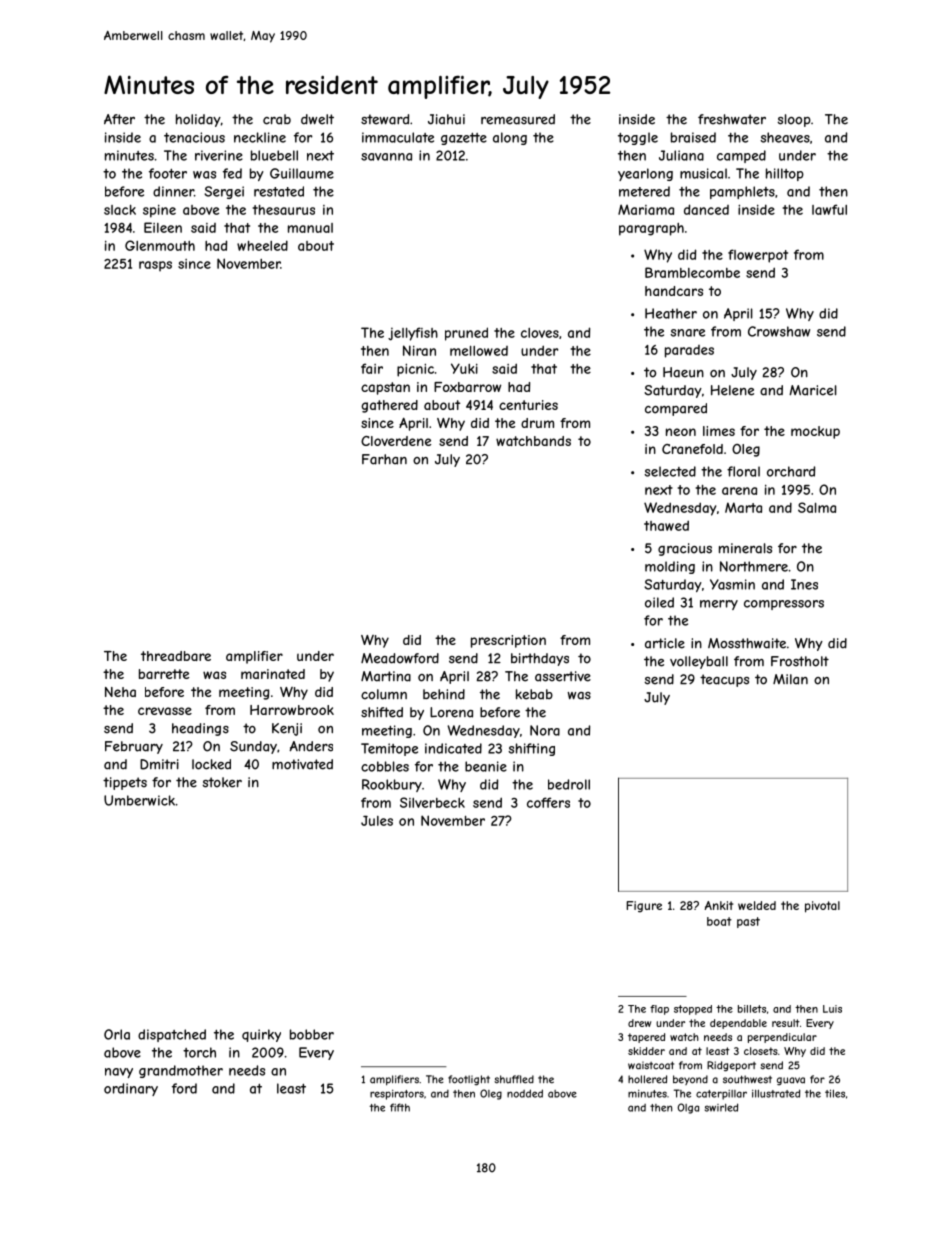 Image resolution: width=952 pixels, height=1233 pixels. What do you see at coordinates (400, 1107) in the screenshot?
I see `fifth` at bounding box center [400, 1107].
